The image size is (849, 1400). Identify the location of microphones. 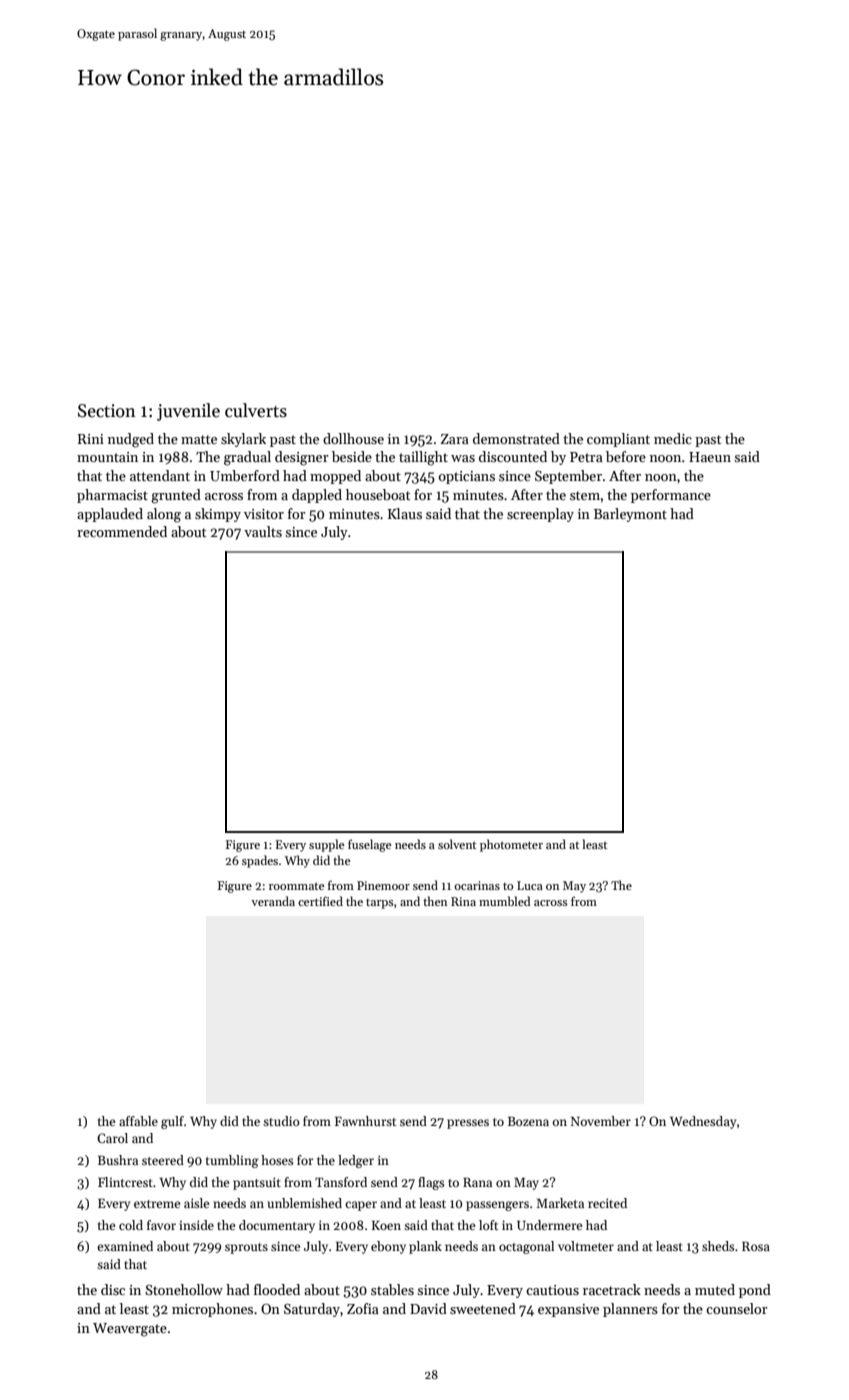
(212, 1310).
